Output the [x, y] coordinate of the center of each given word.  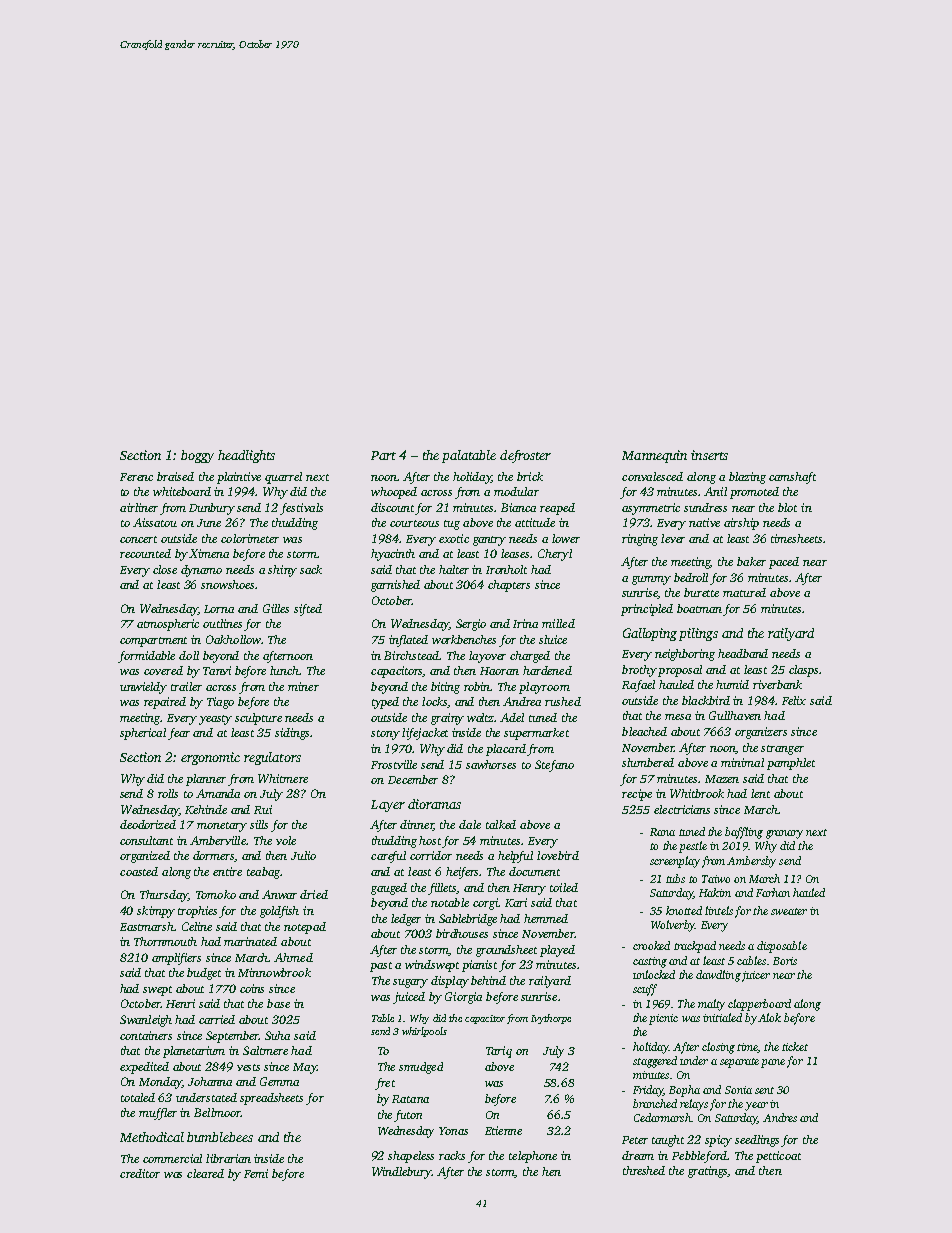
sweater [789, 911]
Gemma [279, 1081]
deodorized [148, 824]
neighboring [685, 655]
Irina [525, 623]
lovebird [558, 855]
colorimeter [250, 538]
